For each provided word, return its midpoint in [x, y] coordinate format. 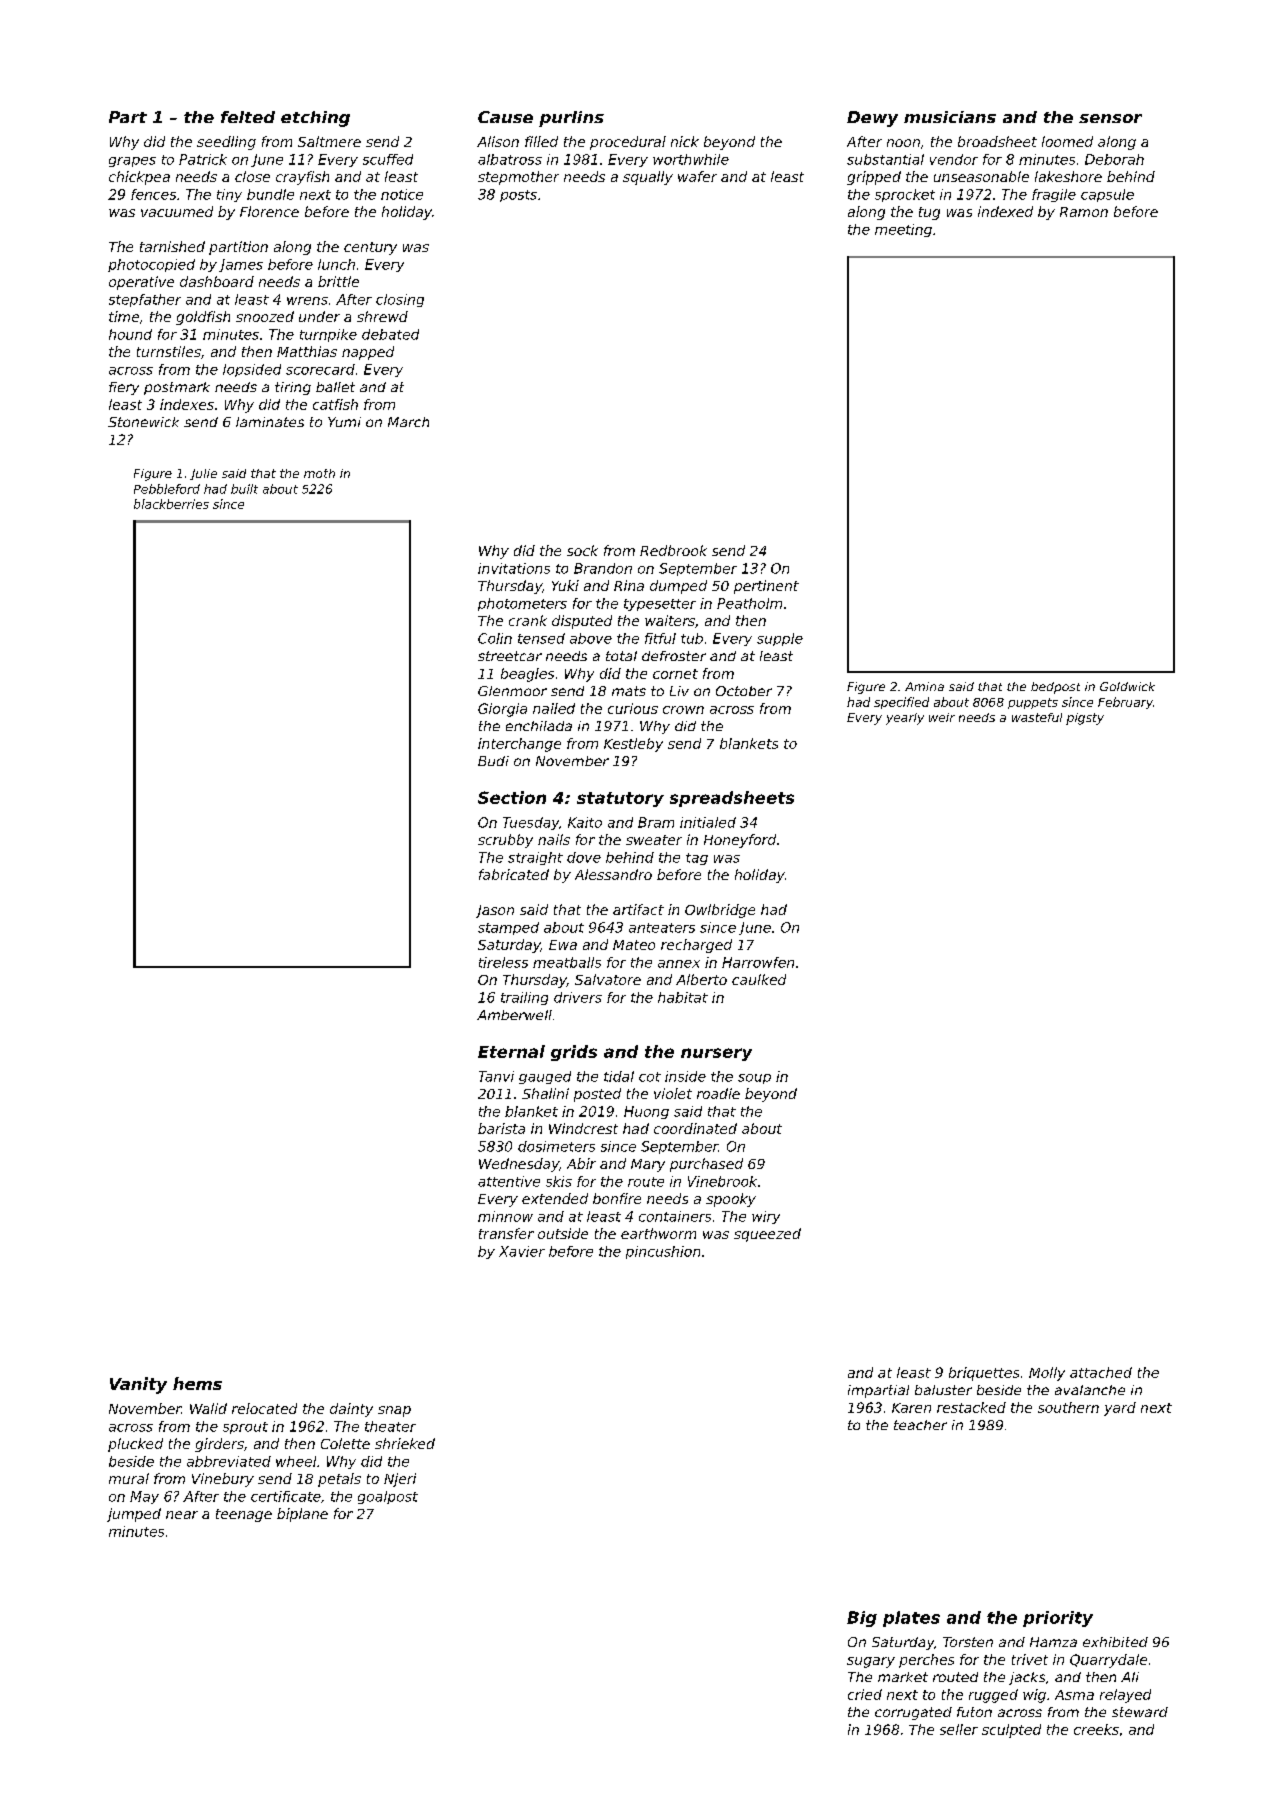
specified [901, 703]
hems [197, 1383]
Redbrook [673, 550]
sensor [1110, 118]
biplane [302, 1515]
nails [554, 839]
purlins [571, 119]
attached [1101, 1372]
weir [942, 717]
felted [248, 117]
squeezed [767, 1235]
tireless [503, 962]
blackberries [171, 504]
